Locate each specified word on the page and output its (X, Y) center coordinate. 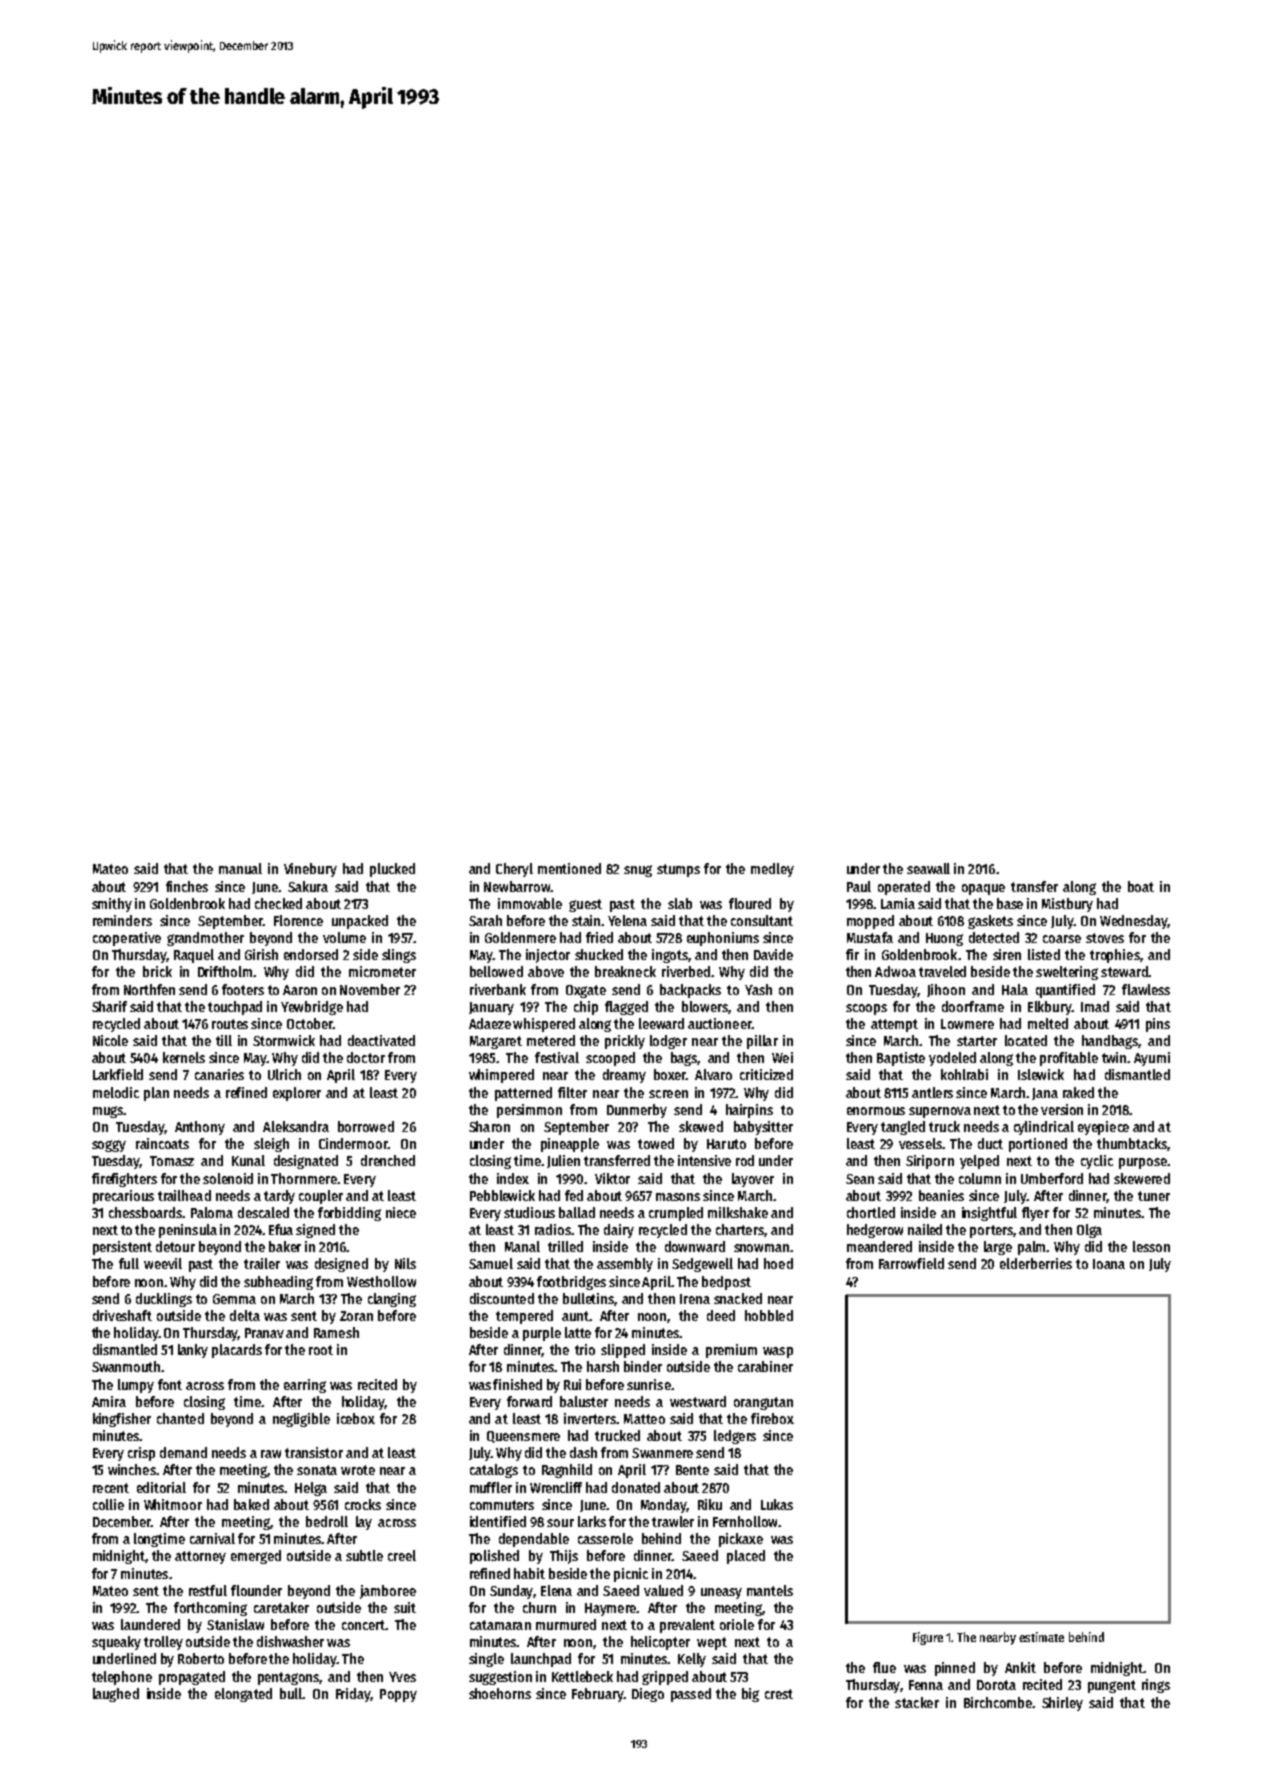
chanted (180, 1418)
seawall (928, 868)
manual (240, 868)
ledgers (735, 1437)
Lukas (777, 1504)
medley (772, 870)
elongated (243, 1695)
